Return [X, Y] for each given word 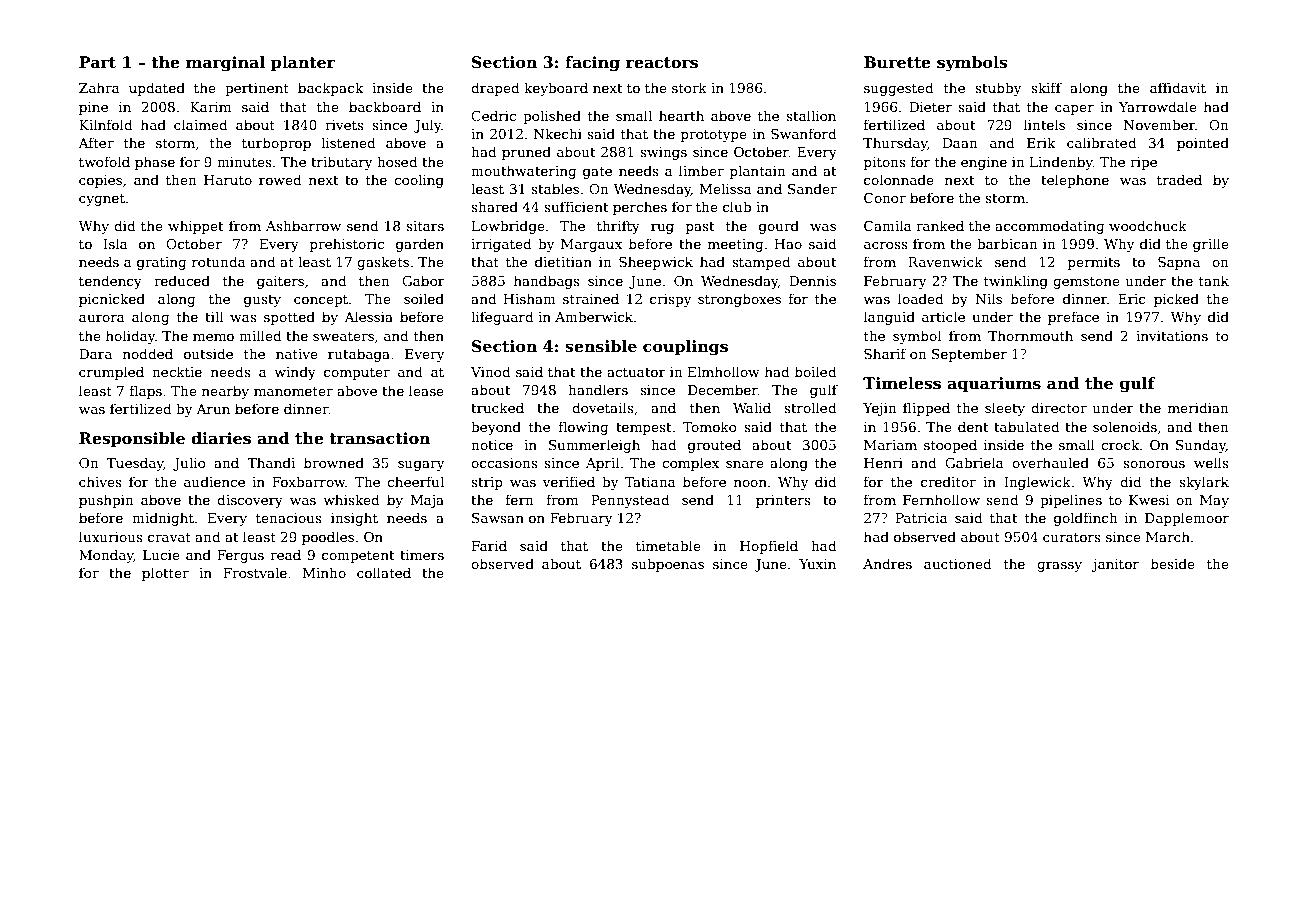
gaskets [383, 263]
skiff [1046, 87]
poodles [328, 538]
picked [1176, 300]
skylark [1204, 483]
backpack [330, 89]
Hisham [530, 298]
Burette [897, 62]
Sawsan [498, 518]
